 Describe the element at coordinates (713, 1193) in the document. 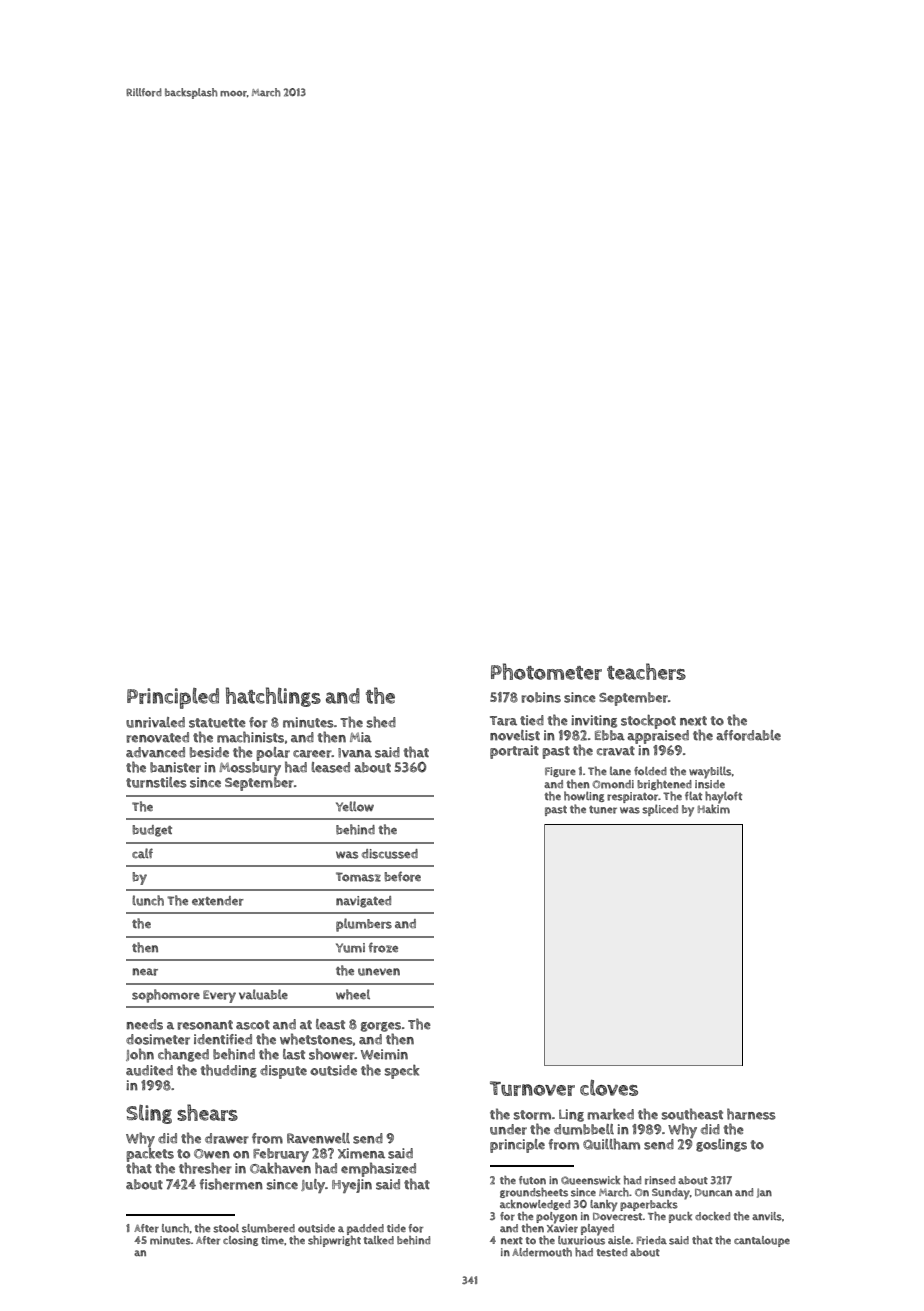

I see `Duncan` at that location.
